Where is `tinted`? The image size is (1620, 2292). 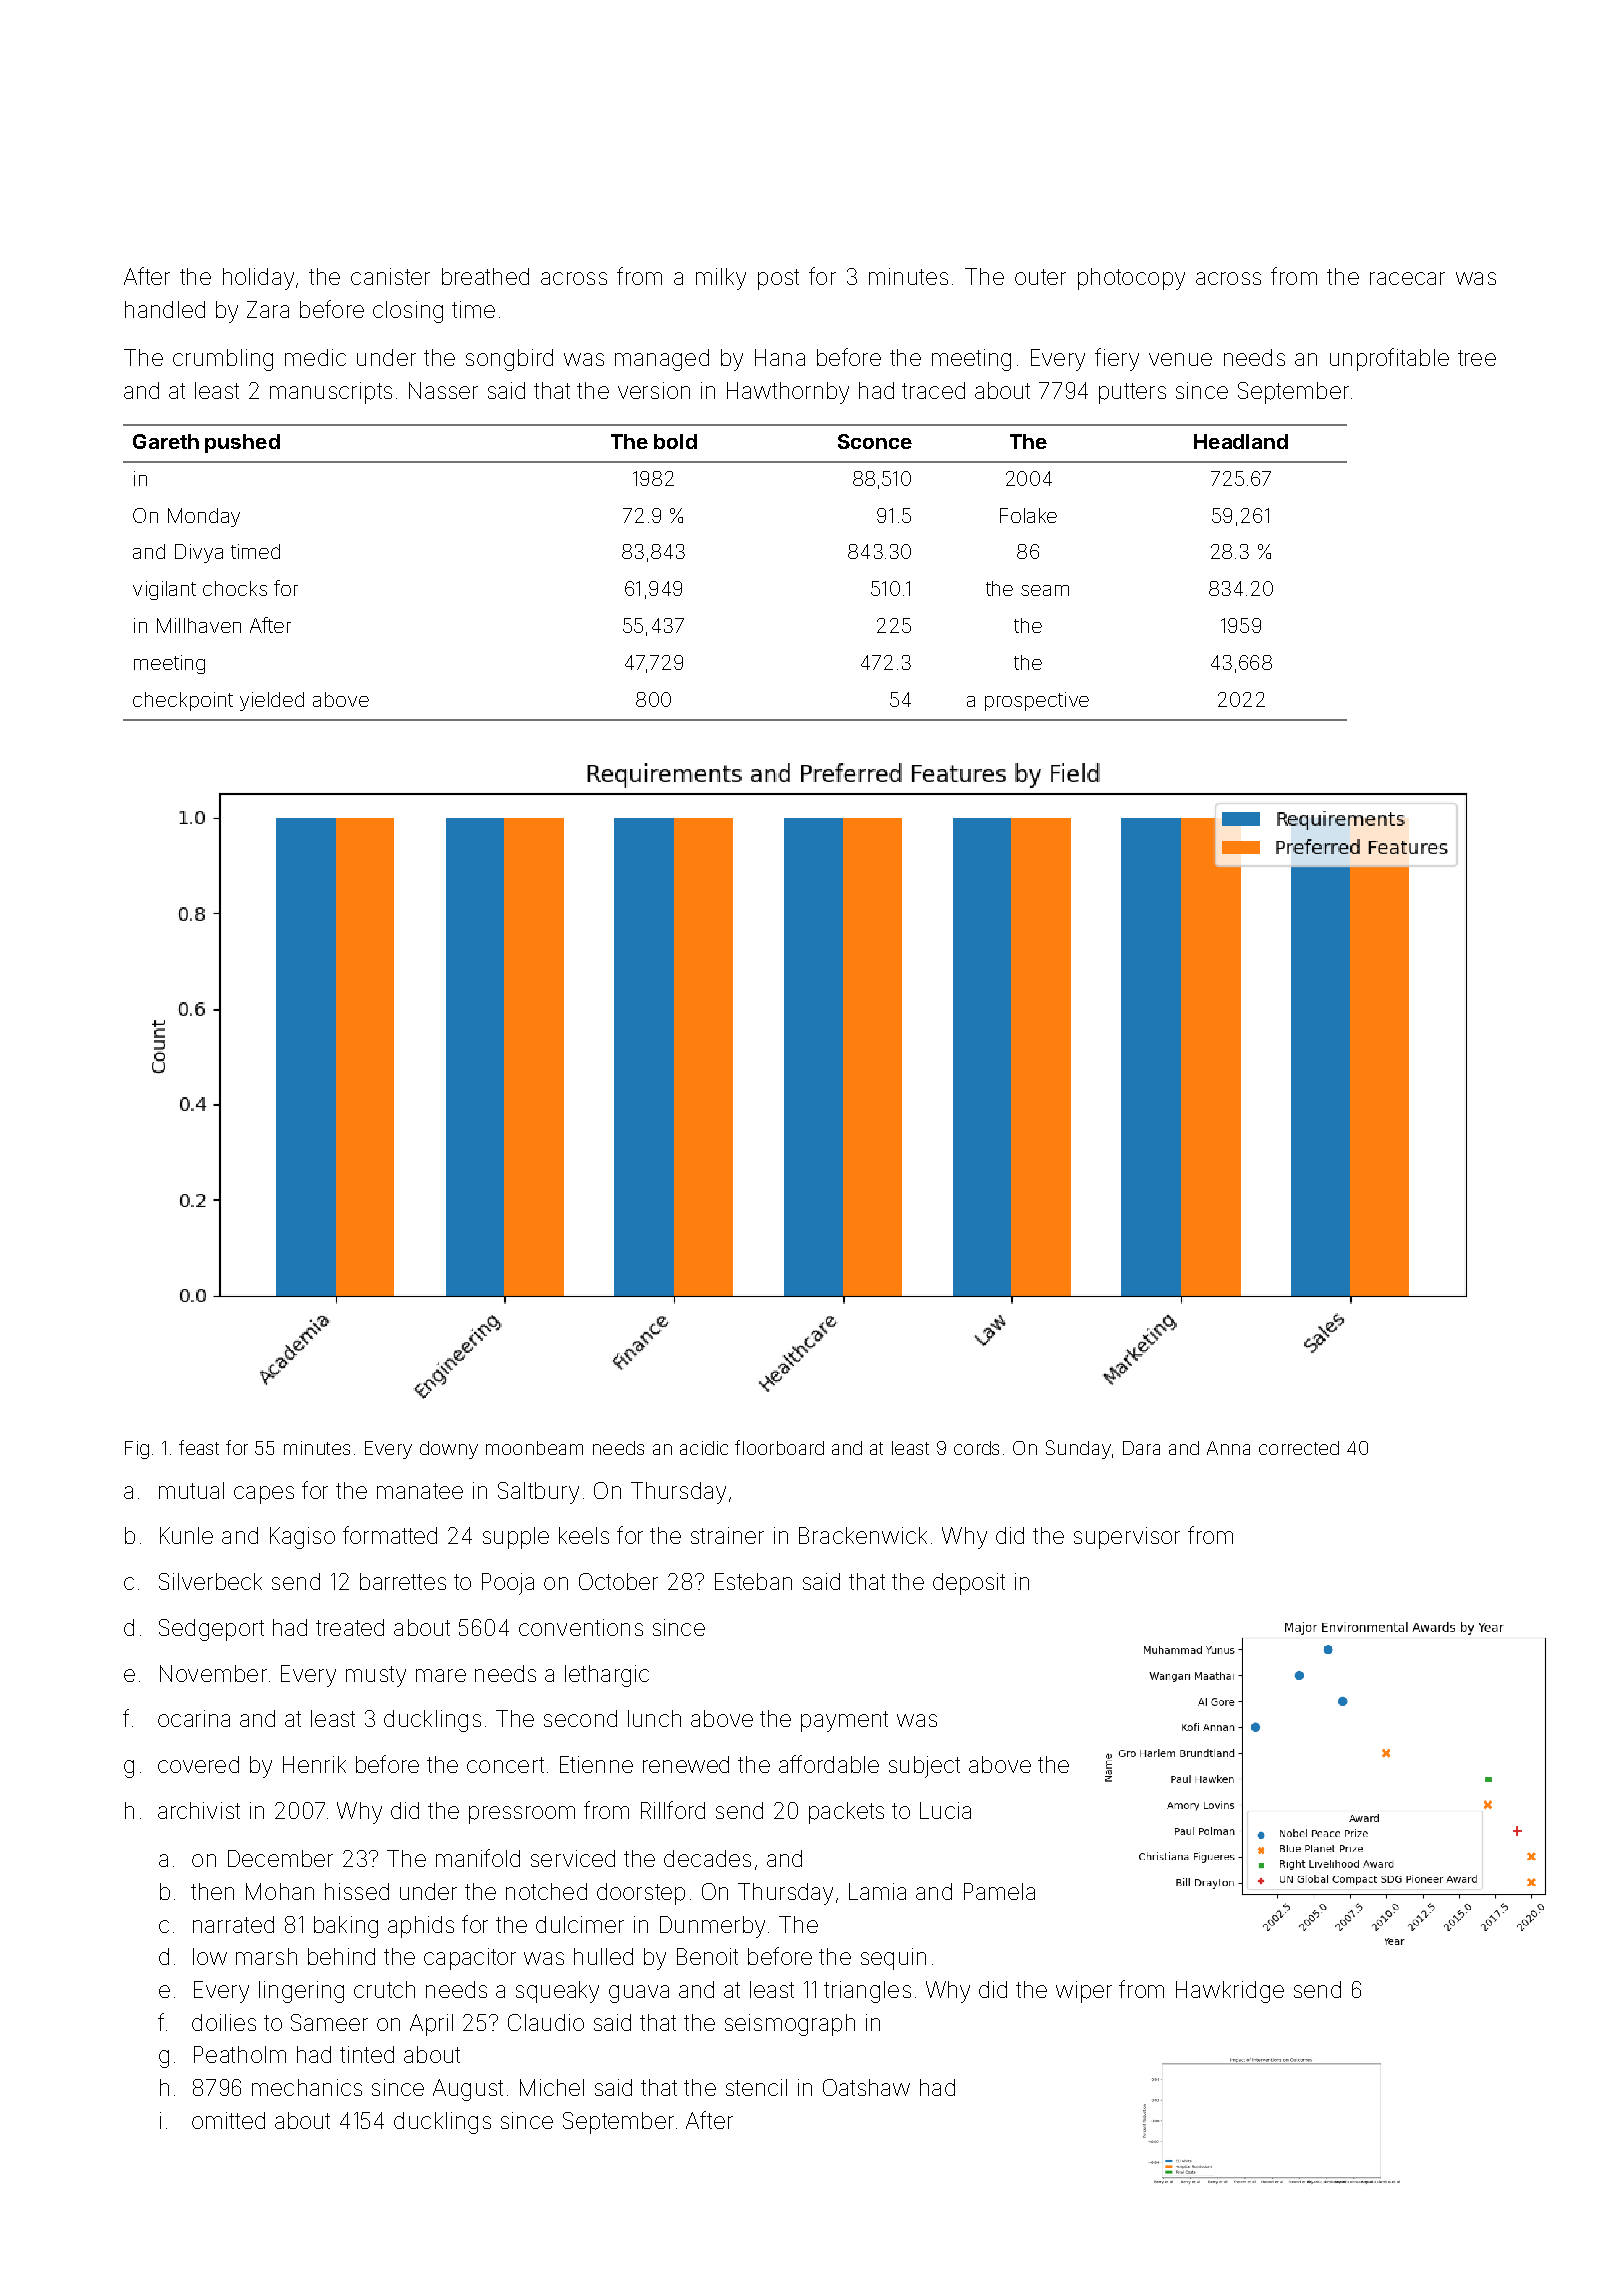
tinted is located at coordinates (367, 2054).
